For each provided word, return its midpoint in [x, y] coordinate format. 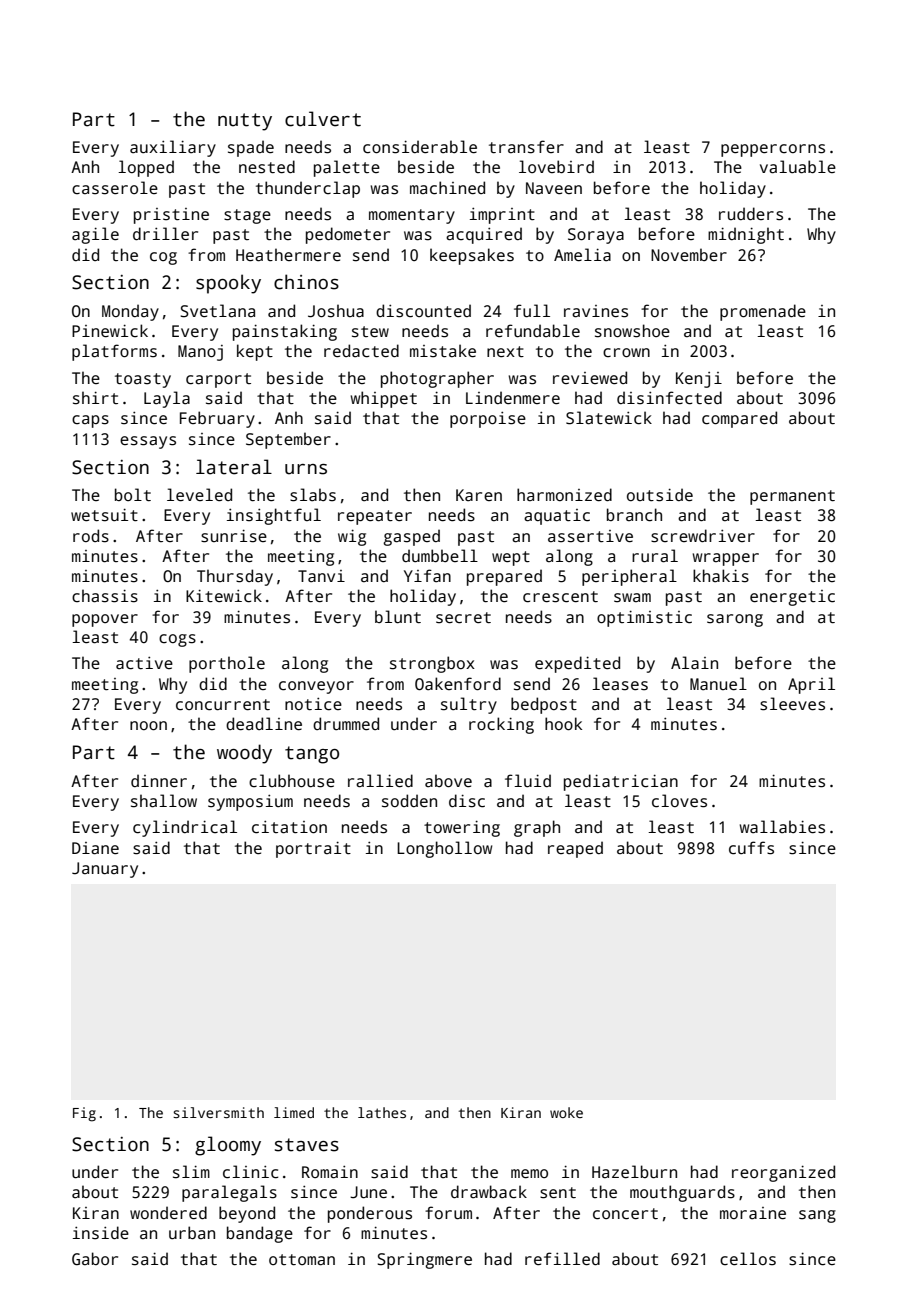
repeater [375, 517]
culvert [323, 119]
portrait [313, 849]
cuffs [751, 848]
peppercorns [773, 150]
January [105, 870]
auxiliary [173, 148]
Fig [84, 1114]
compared [739, 419]
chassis [105, 596]
